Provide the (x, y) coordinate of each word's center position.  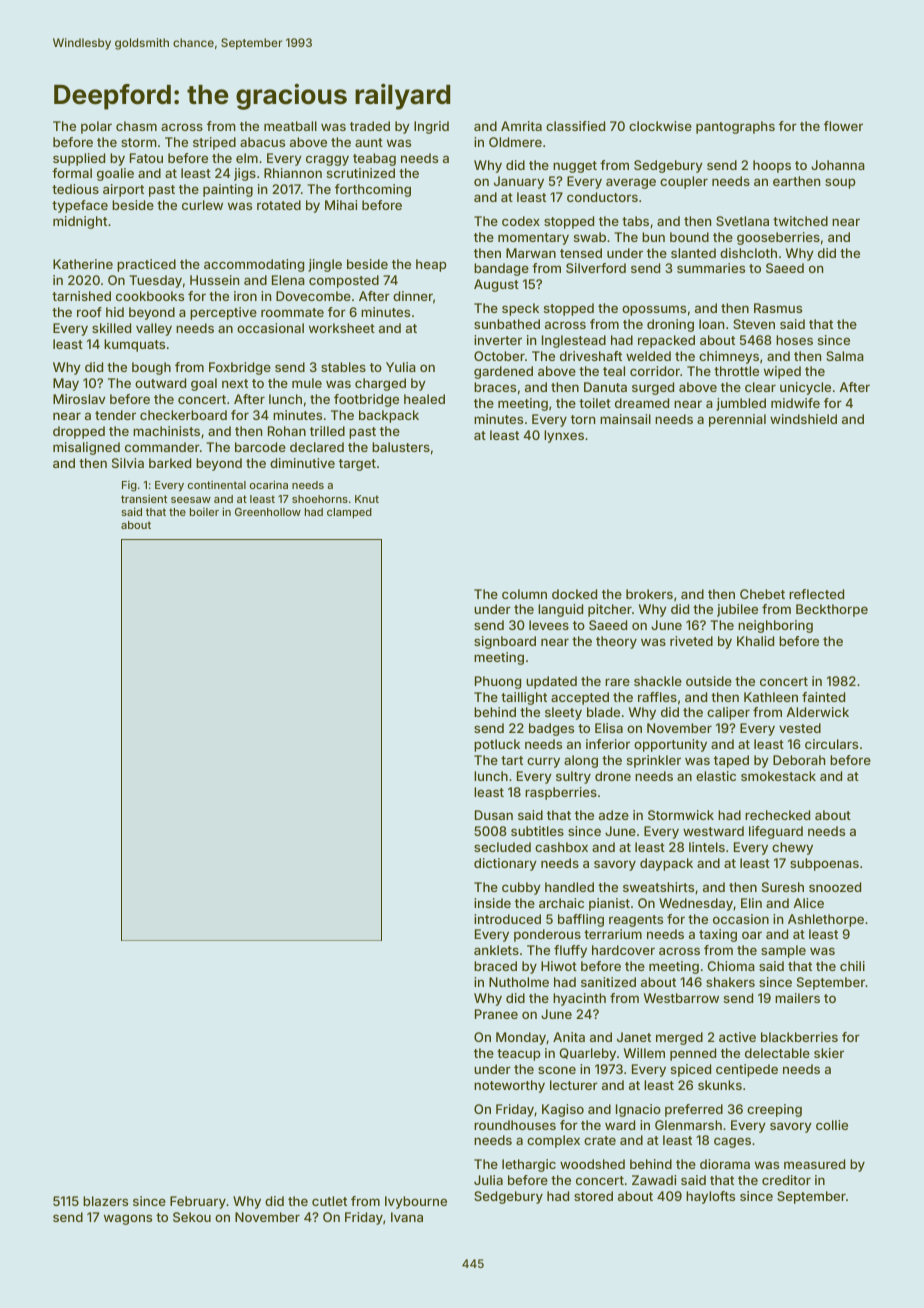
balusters (401, 447)
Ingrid (431, 127)
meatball (290, 126)
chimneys (729, 357)
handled (569, 887)
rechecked (777, 815)
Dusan (494, 815)
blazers (105, 1201)
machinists (166, 431)
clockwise (660, 126)
